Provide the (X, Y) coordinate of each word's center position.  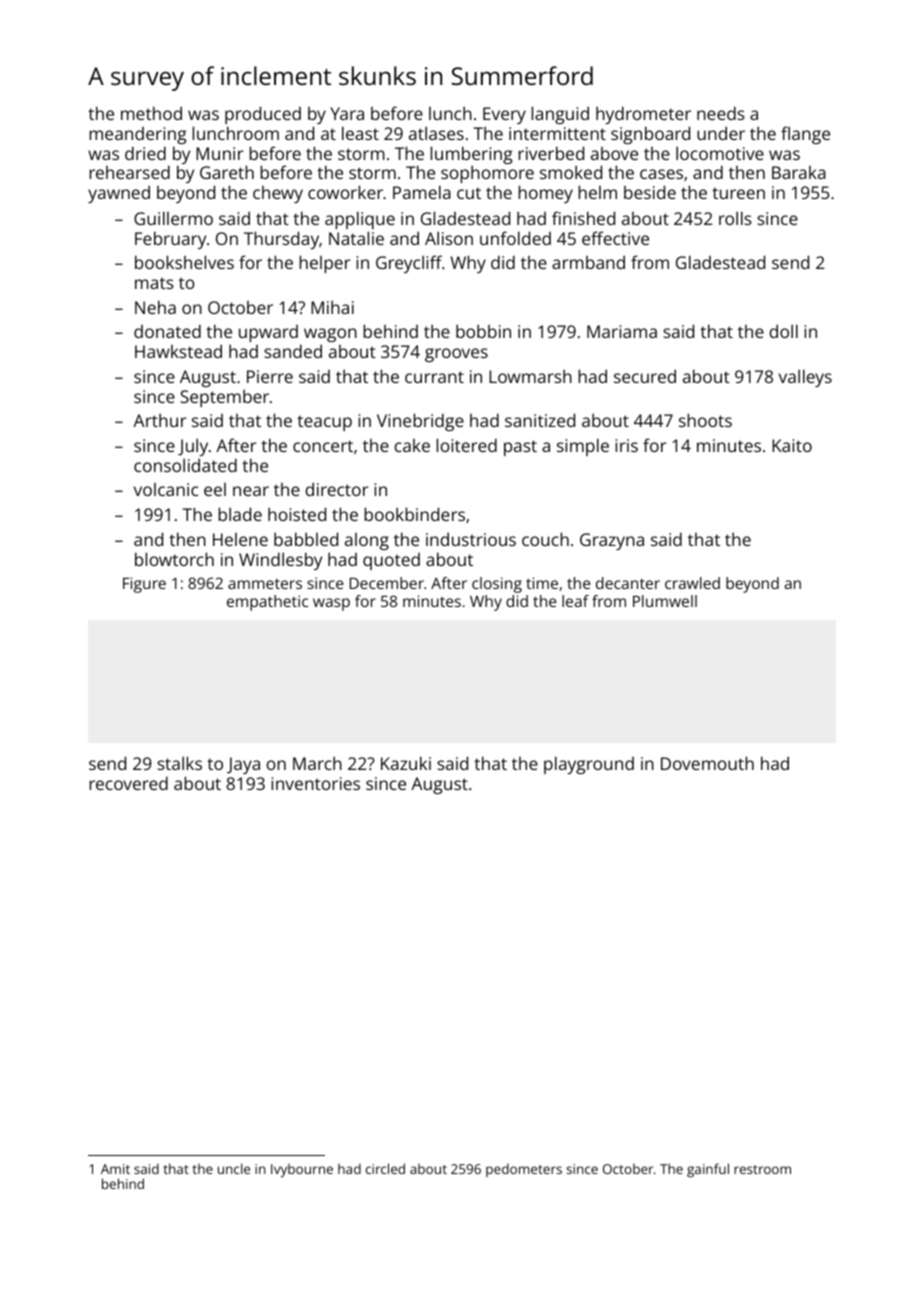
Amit (115, 1169)
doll (783, 331)
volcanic (166, 489)
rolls (735, 218)
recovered (128, 783)
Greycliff (409, 264)
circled (385, 1168)
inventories (315, 783)
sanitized (540, 420)
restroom (762, 1169)
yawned (119, 194)
